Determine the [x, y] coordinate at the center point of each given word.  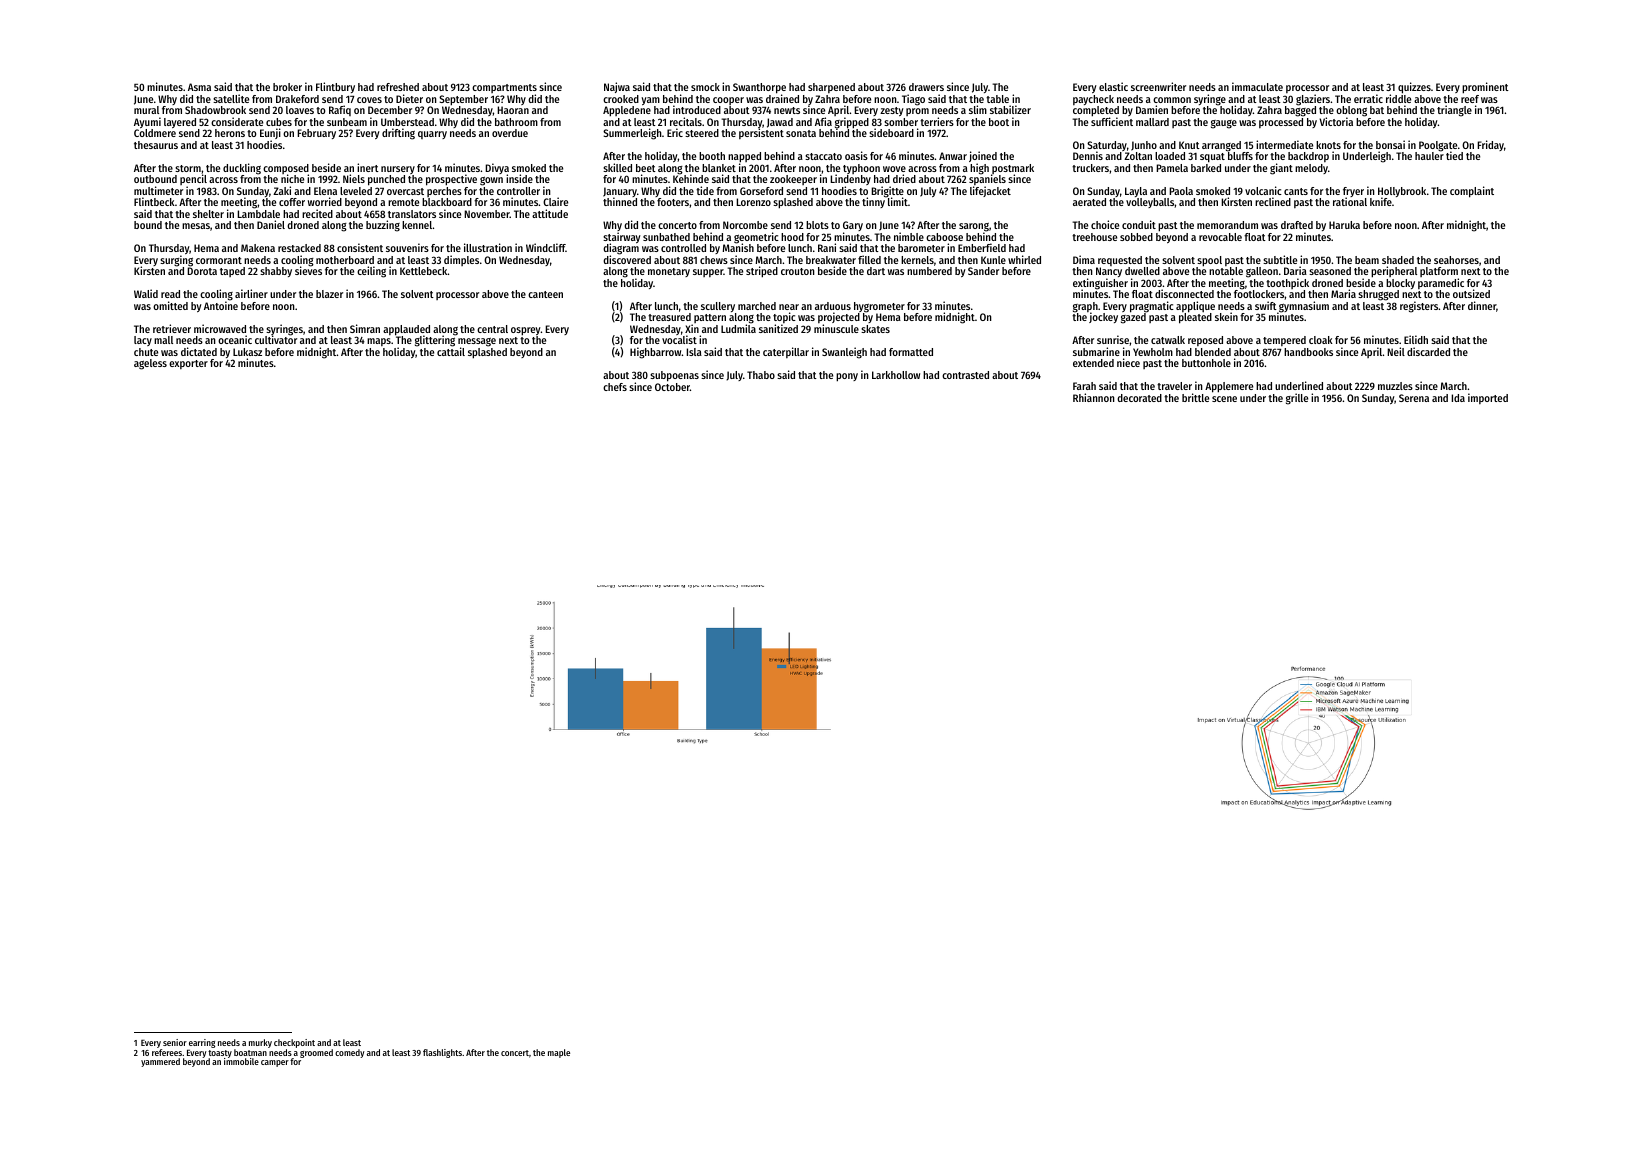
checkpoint [294, 1043]
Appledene [627, 111]
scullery [718, 307]
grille [1297, 399]
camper [275, 1063]
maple [559, 1053]
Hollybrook [1402, 192]
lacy [143, 341]
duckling [242, 169]
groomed [316, 1053]
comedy [350, 1053]
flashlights [442, 1053]
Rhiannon [1094, 397]
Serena [1414, 398]
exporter [188, 364]
